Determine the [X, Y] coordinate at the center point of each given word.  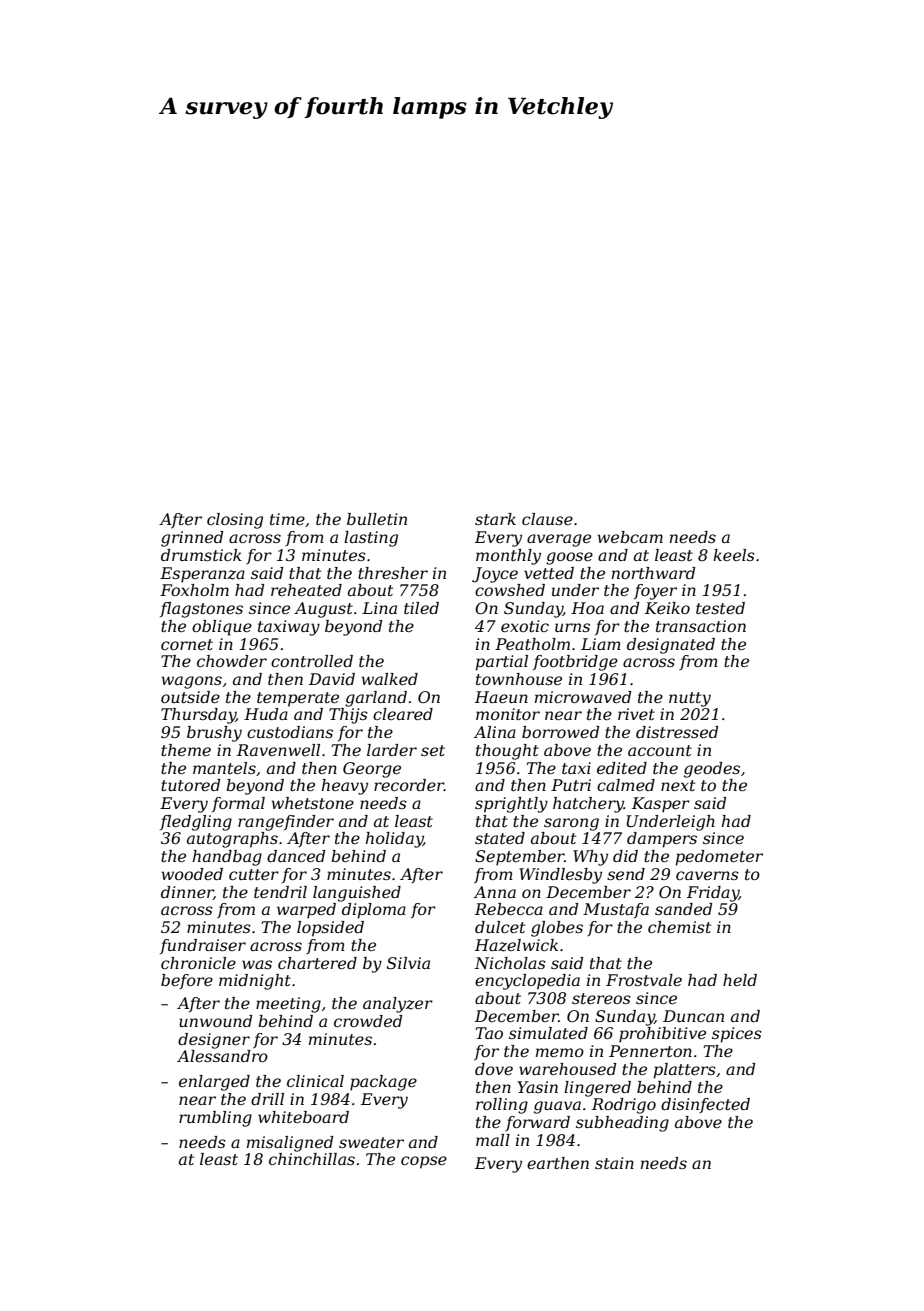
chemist [679, 927]
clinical [315, 1081]
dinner [187, 893]
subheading [622, 1124]
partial [501, 663]
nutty [690, 699]
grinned [192, 539]
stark [495, 519]
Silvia [408, 963]
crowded [368, 1021]
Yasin [537, 1087]
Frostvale [644, 980]
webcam [630, 537]
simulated [548, 1033]
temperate [298, 699]
